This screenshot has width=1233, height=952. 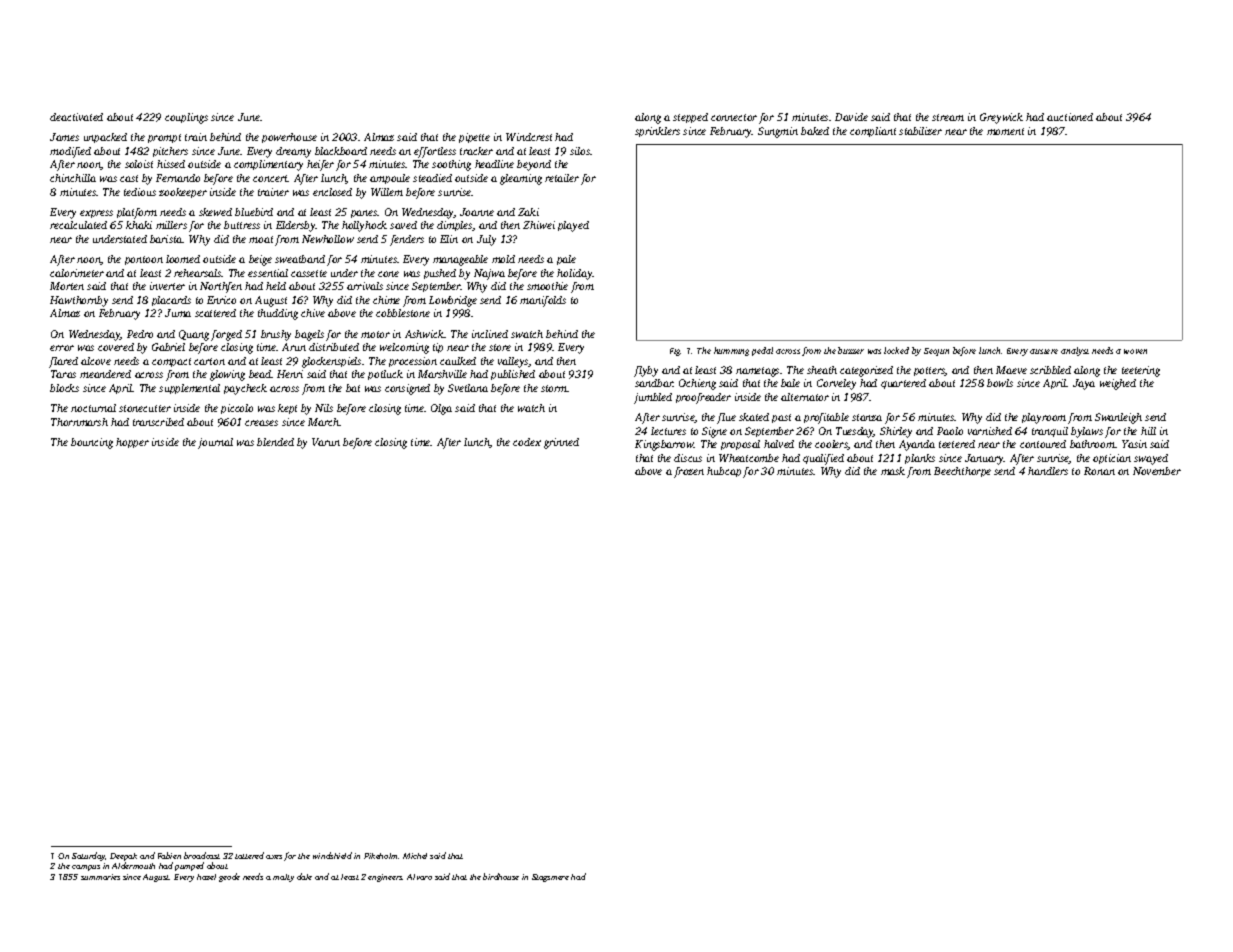 What do you see at coordinates (689, 472) in the screenshot?
I see `frozen` at bounding box center [689, 472].
